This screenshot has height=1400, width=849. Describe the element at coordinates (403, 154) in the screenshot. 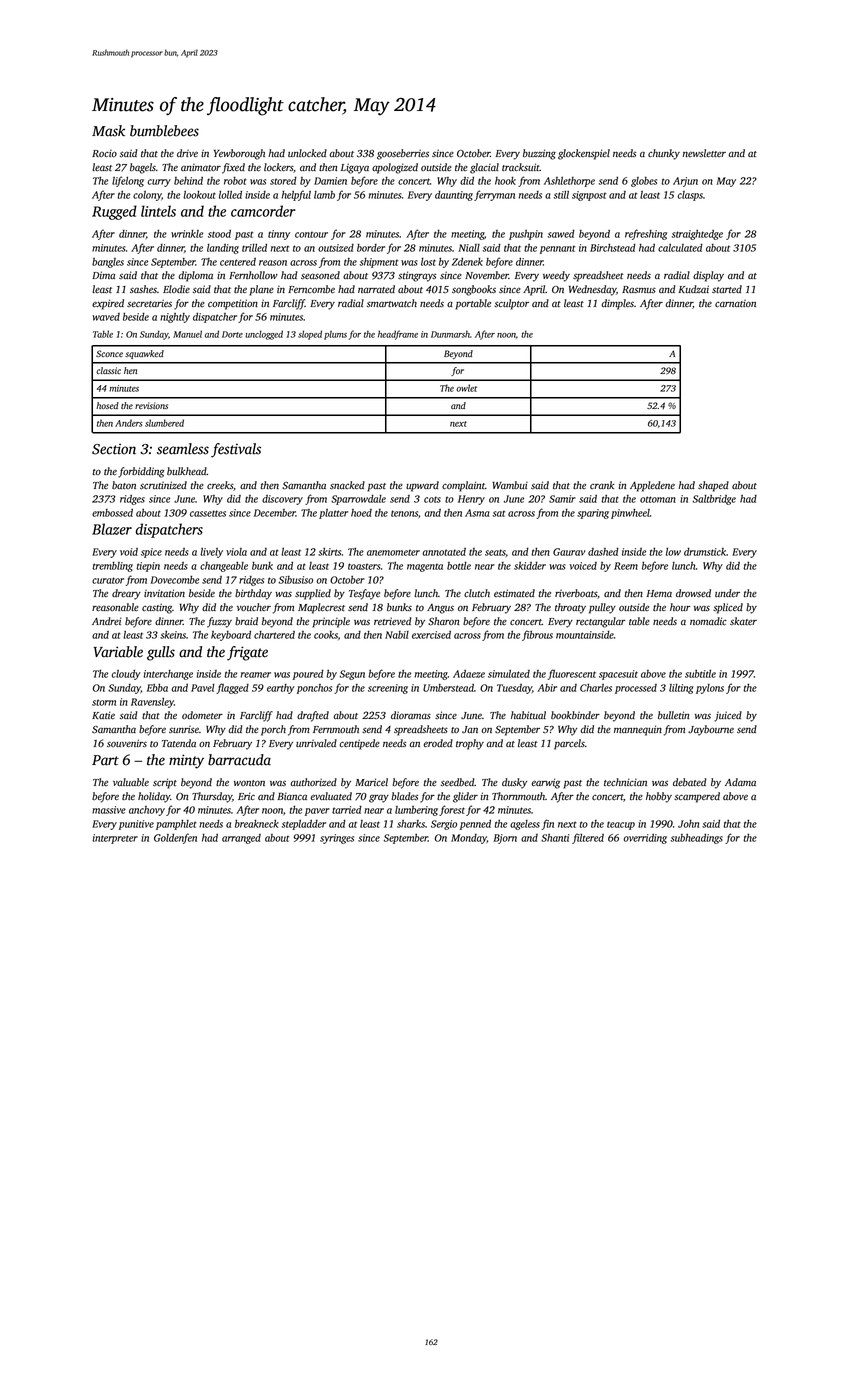

I see `gooseberries` at that location.
